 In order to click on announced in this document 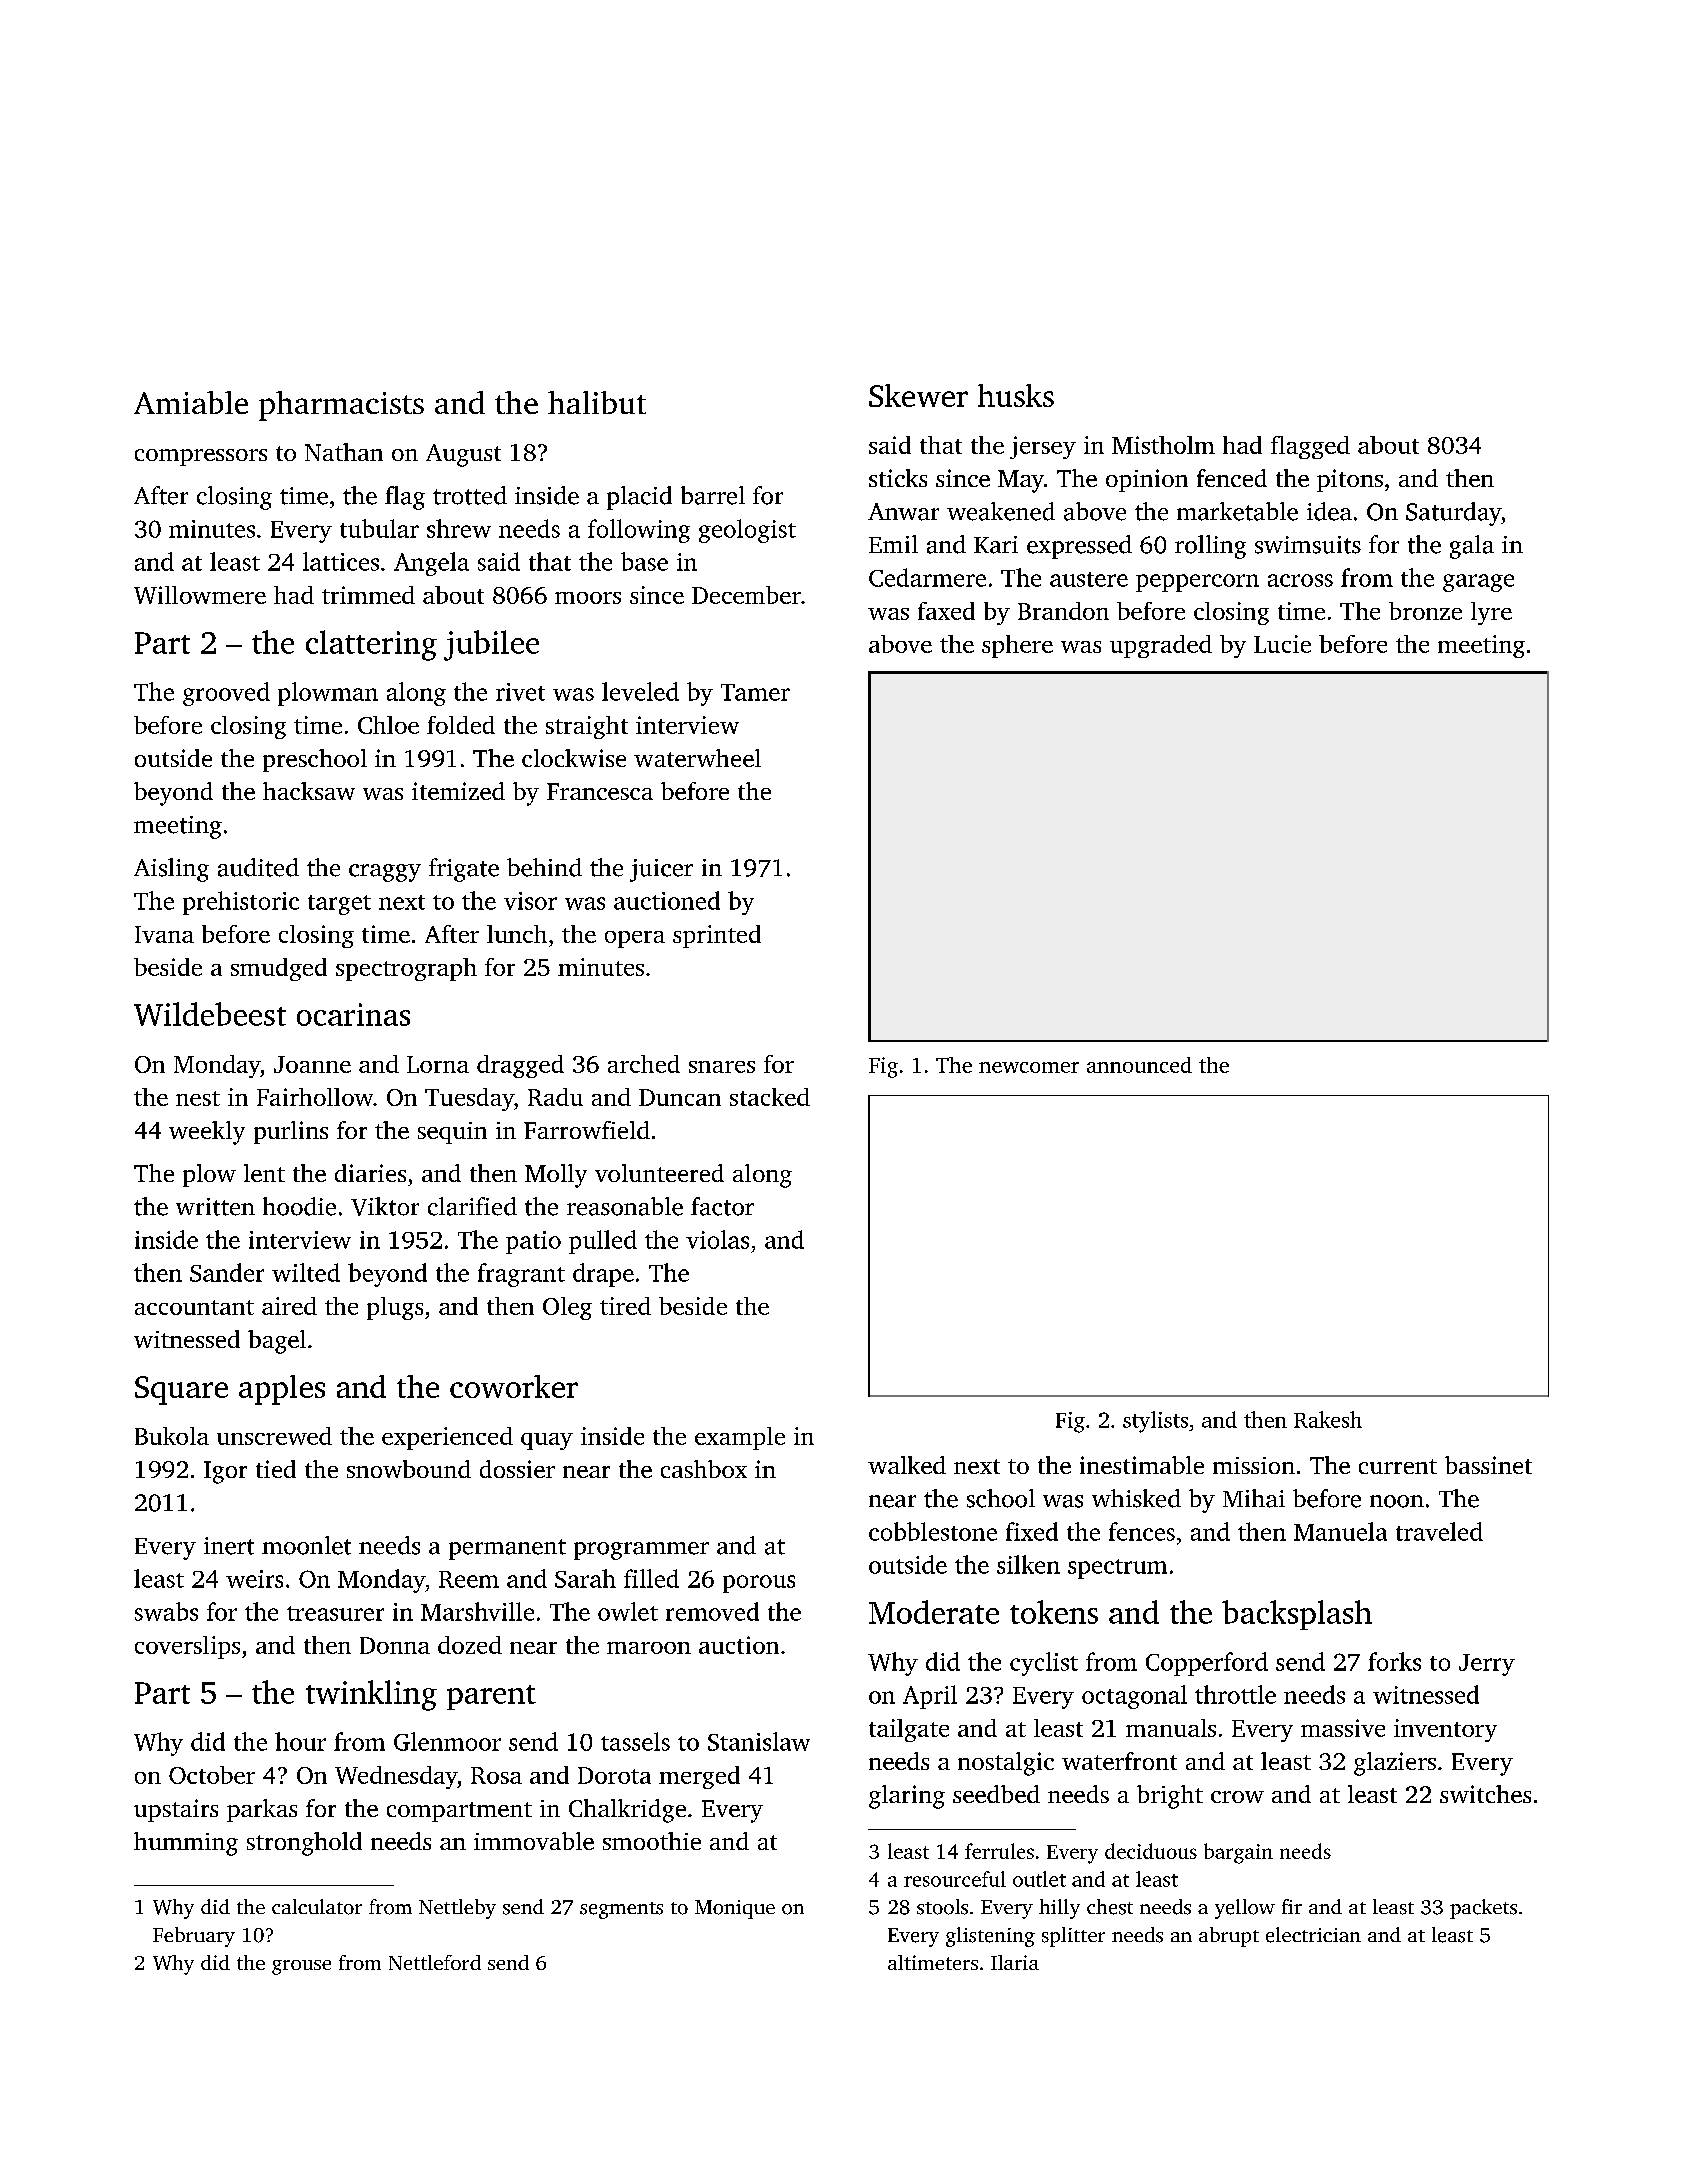, I will do `click(1139, 1065)`.
